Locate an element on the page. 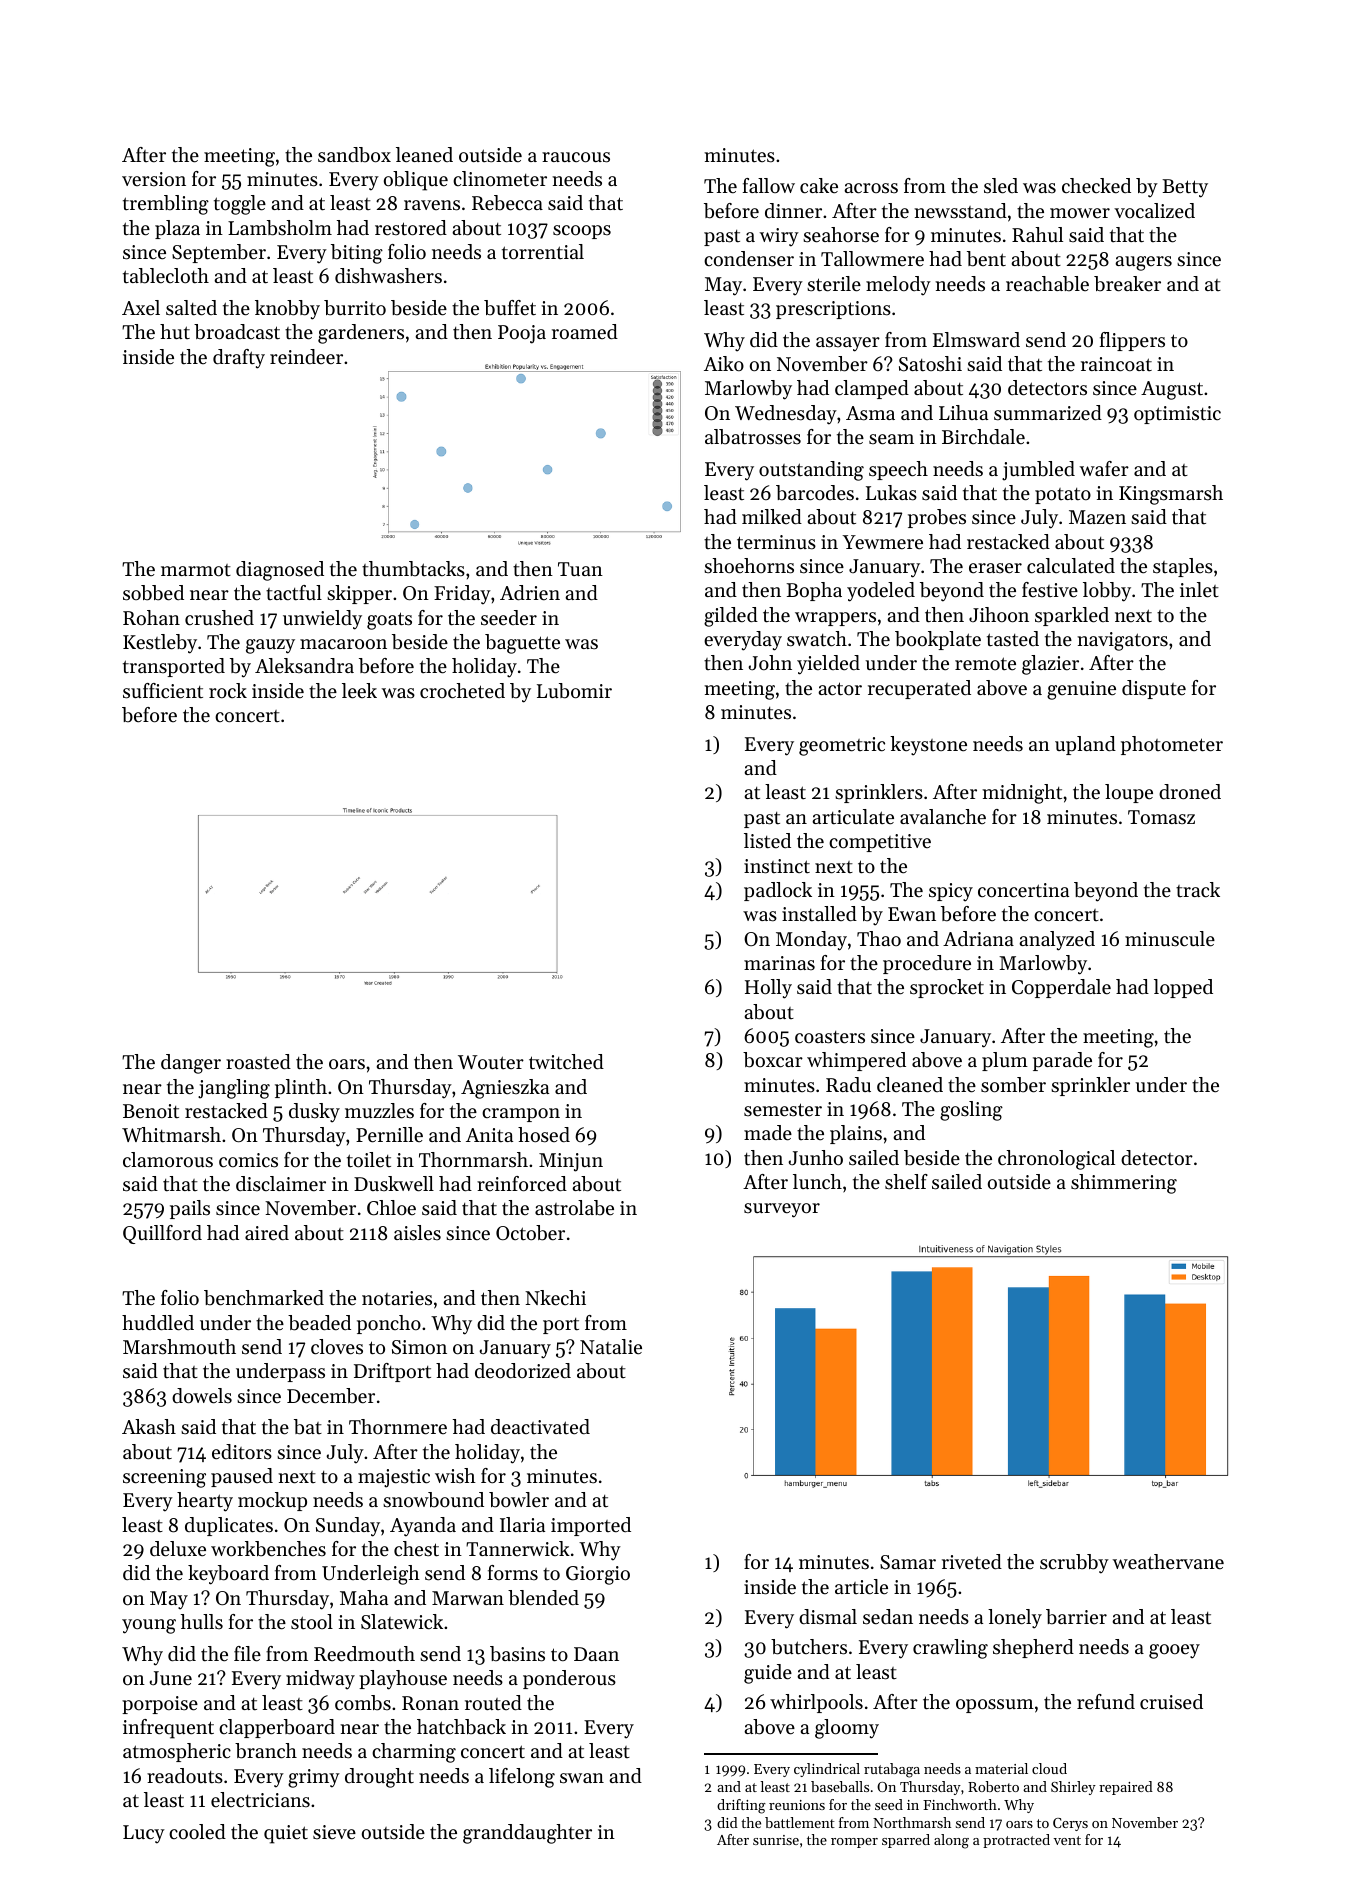 The height and width of the document is (1904, 1347). Giorgio is located at coordinates (598, 1575).
